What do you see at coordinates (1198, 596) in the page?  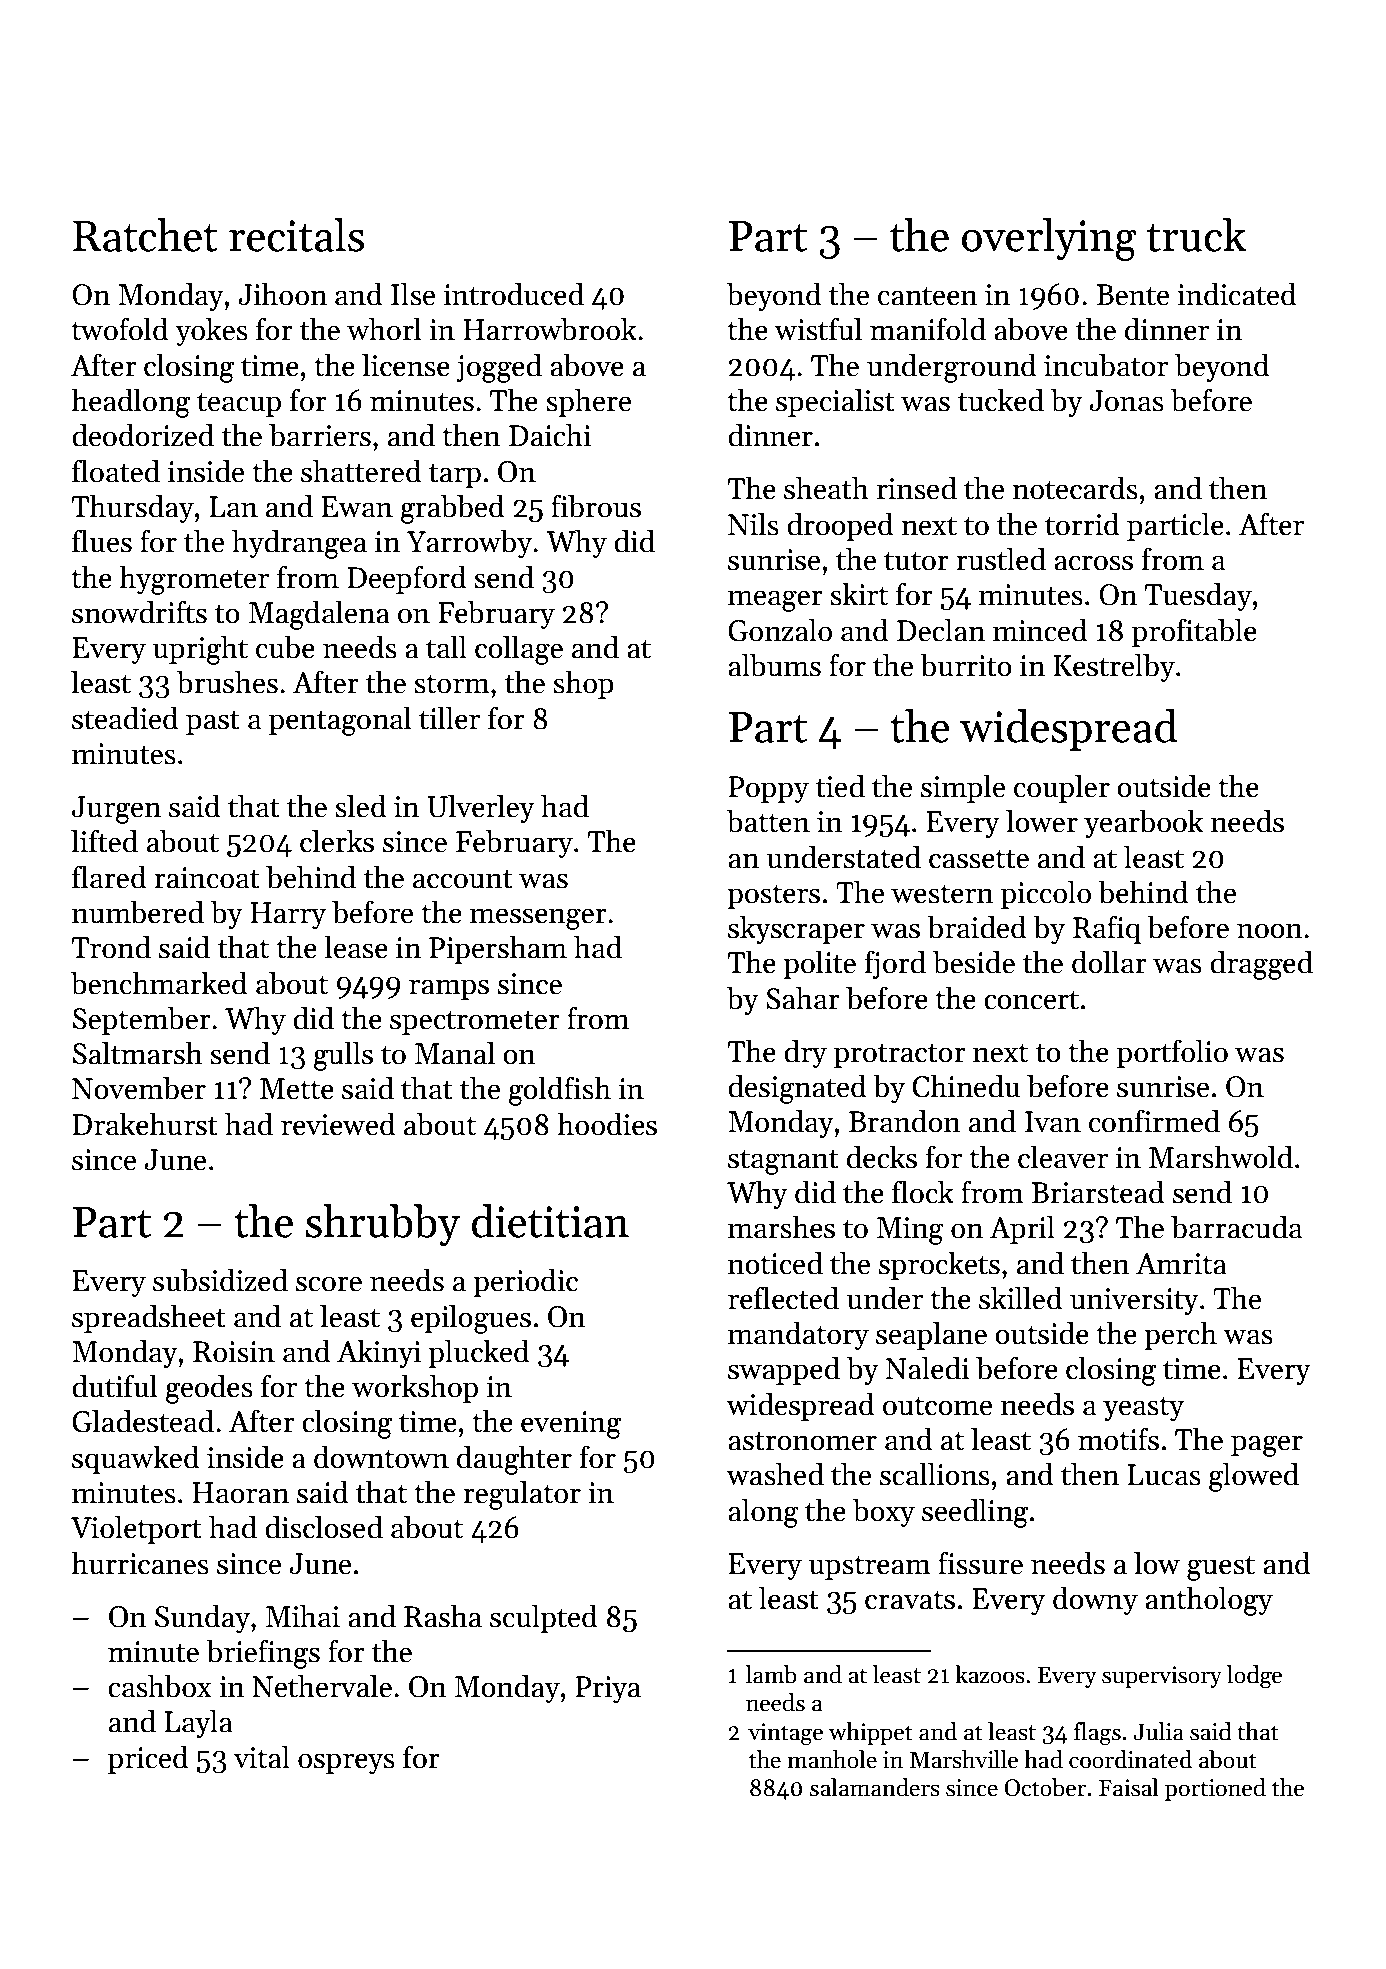 I see `Tuesday` at bounding box center [1198, 596].
